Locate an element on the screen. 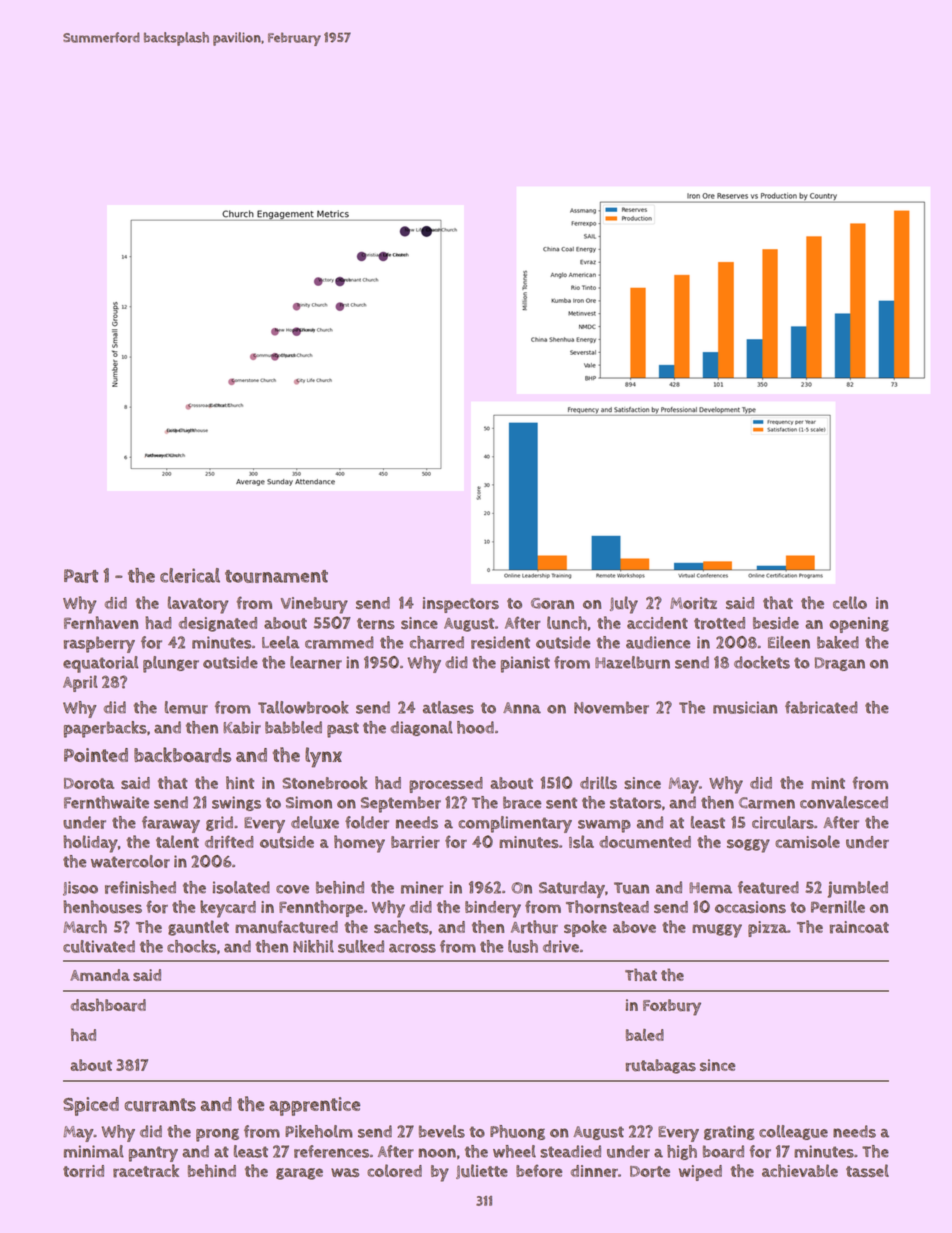  Vinebury is located at coordinates (314, 605).
